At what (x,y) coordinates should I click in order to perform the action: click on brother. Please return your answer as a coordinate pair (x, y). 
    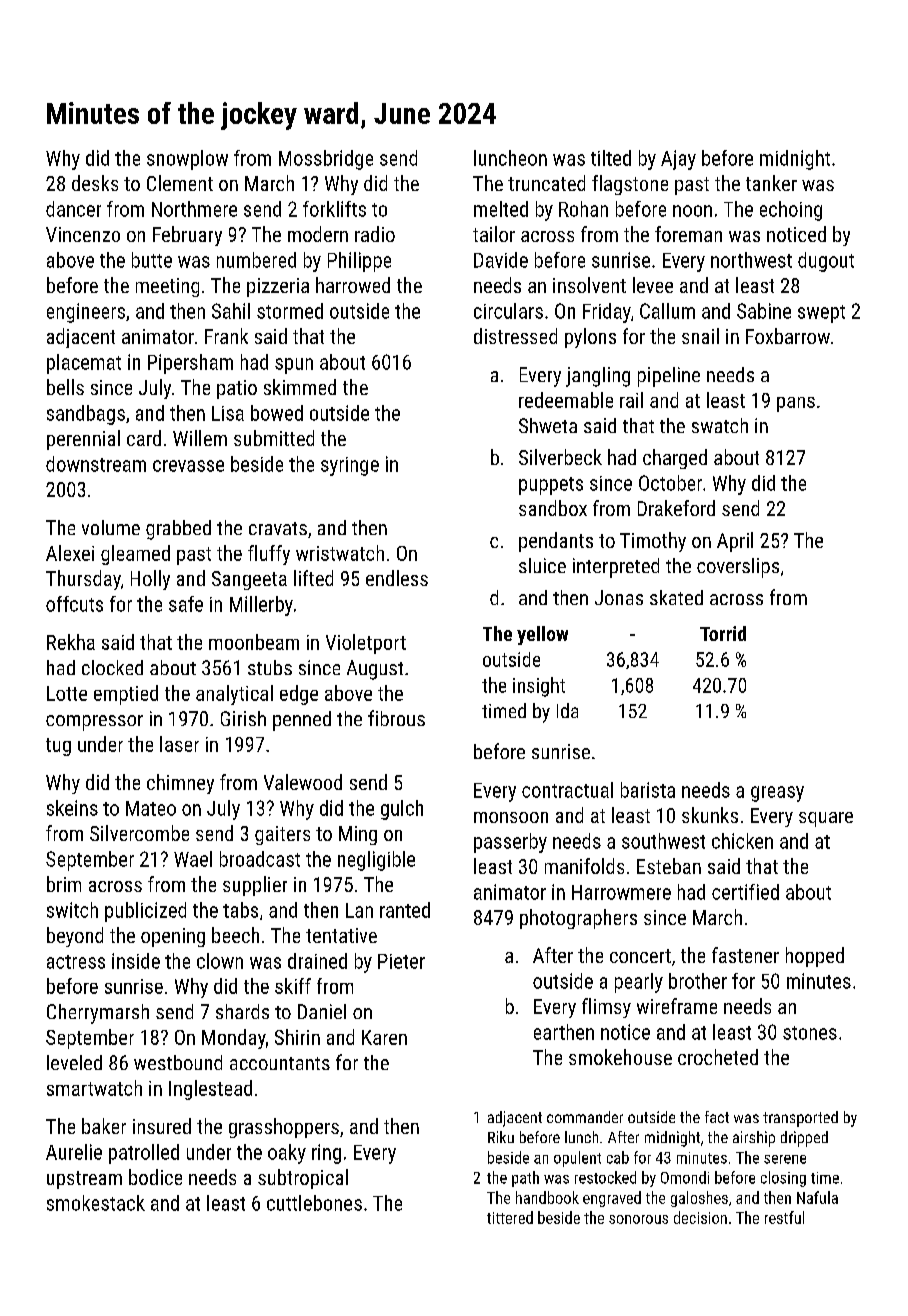
    Looking at the image, I should click on (698, 981).
